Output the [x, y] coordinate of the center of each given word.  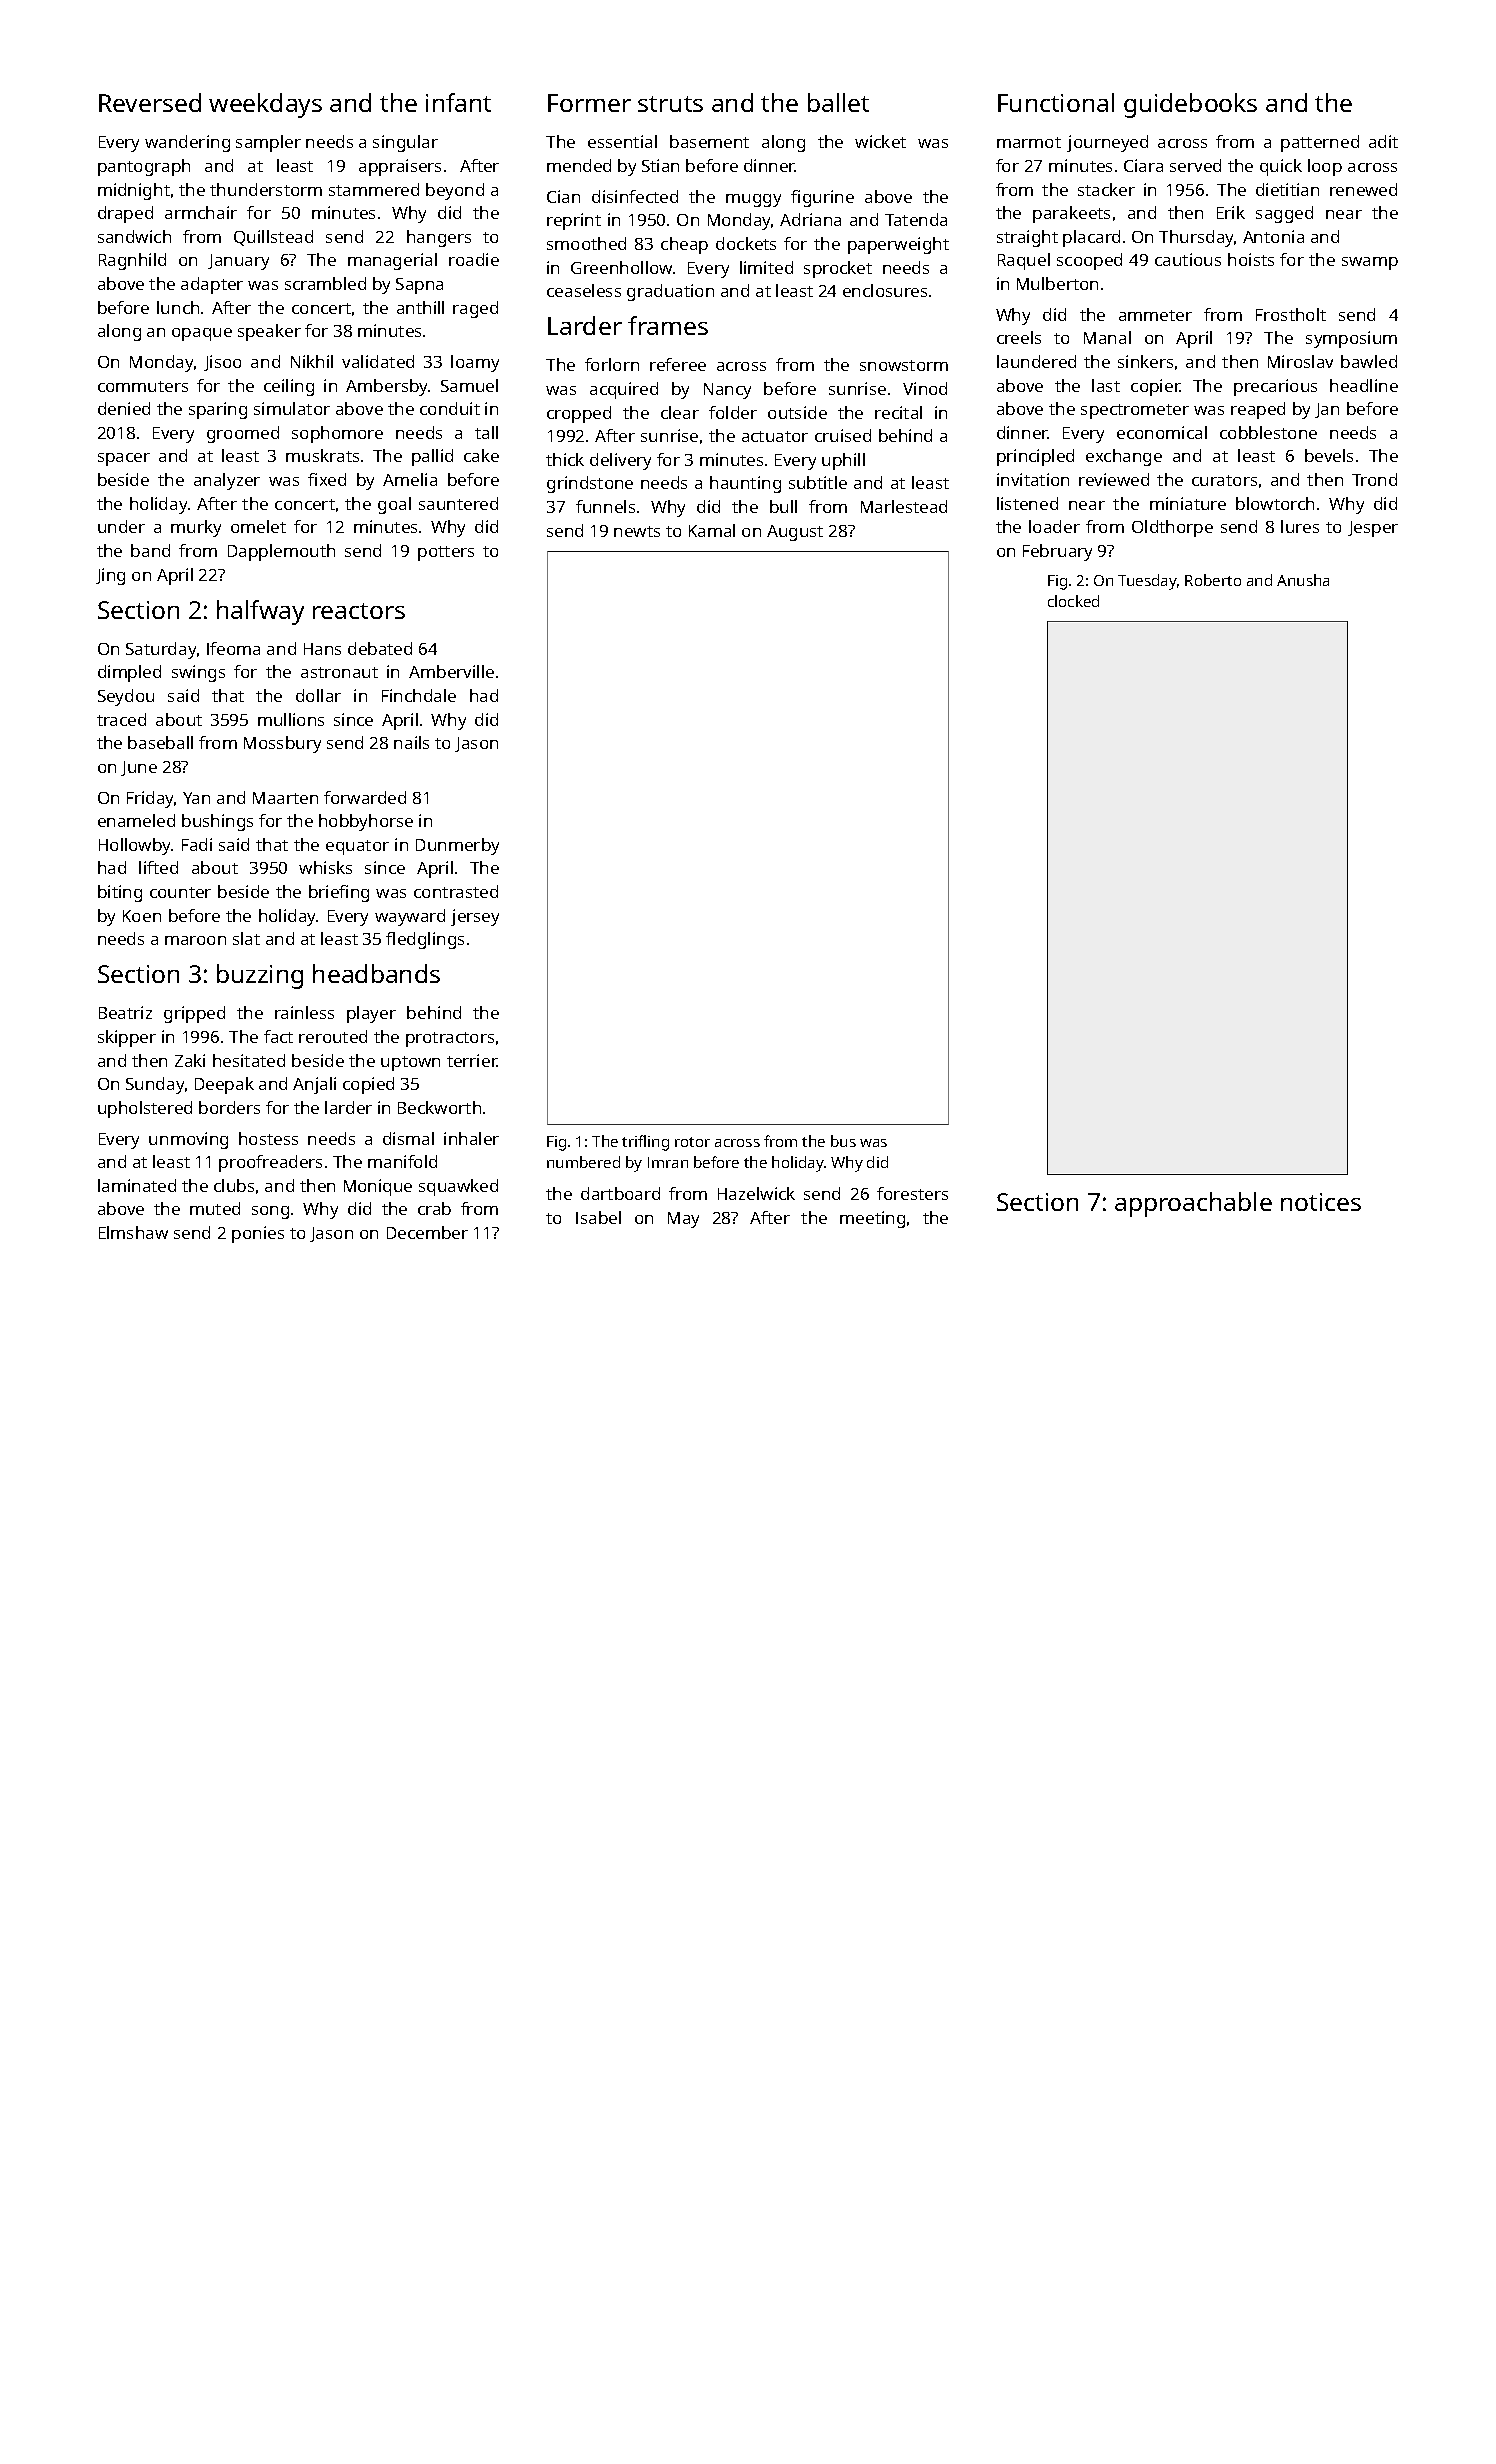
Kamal [712, 530]
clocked [1073, 601]
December [427, 1232]
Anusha [1303, 580]
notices [1321, 1202]
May [683, 1220]
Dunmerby [457, 846]
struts [670, 104]
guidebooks [1190, 105]
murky [196, 528]
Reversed [150, 102]
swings [198, 673]
